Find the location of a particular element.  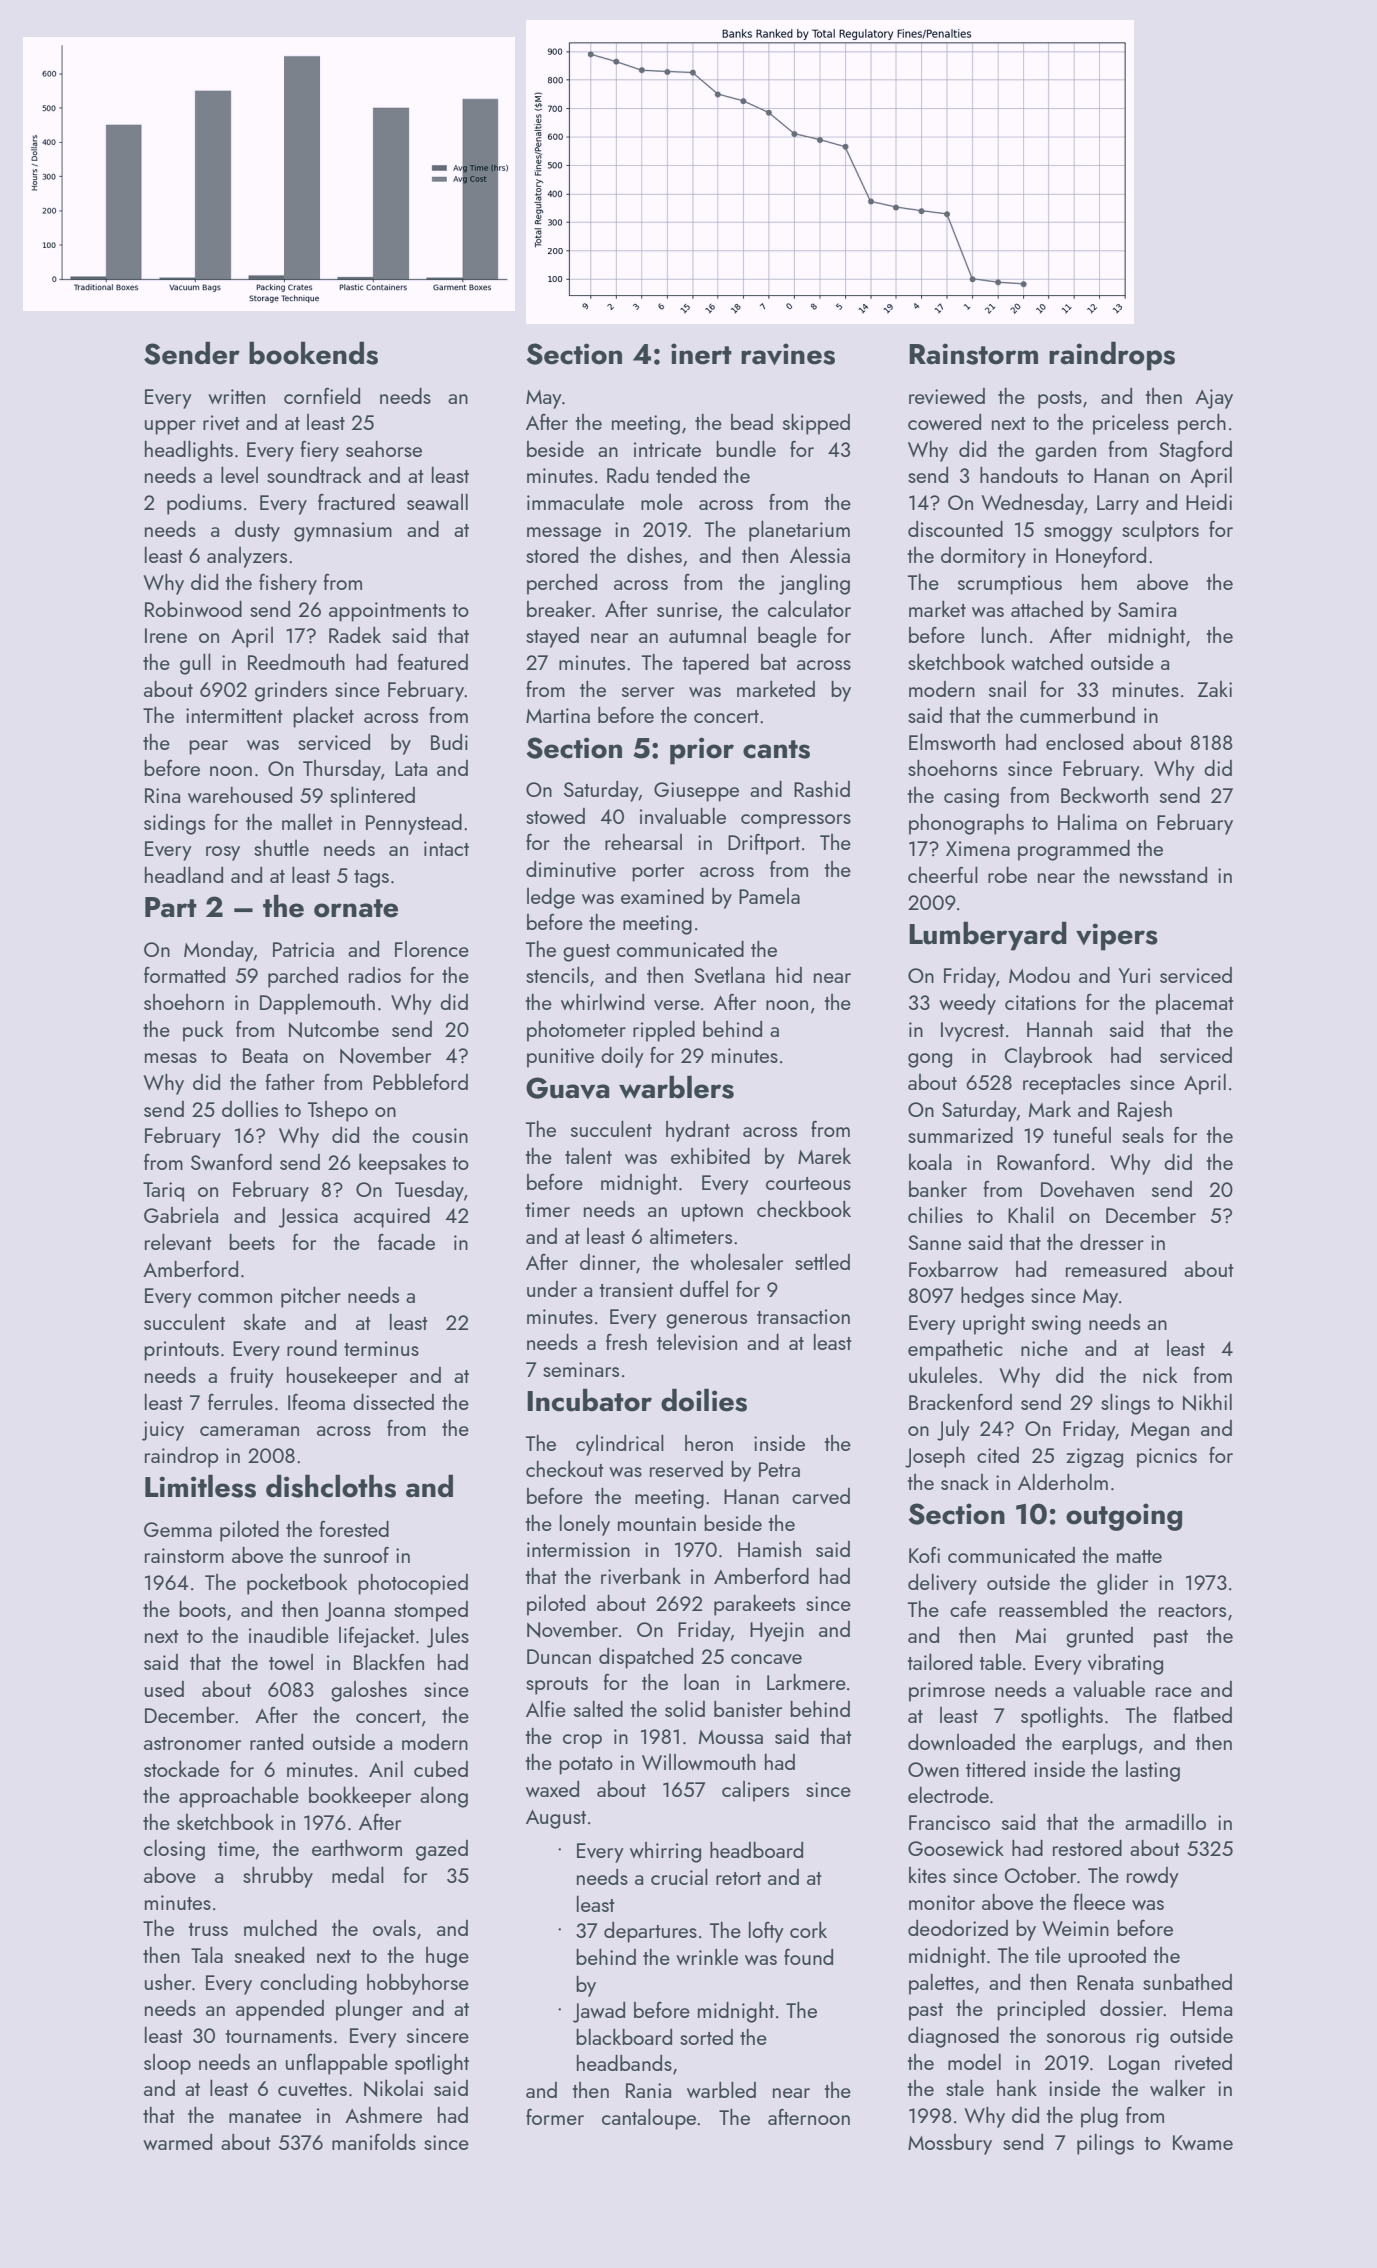

crucial is located at coordinates (679, 1876).
